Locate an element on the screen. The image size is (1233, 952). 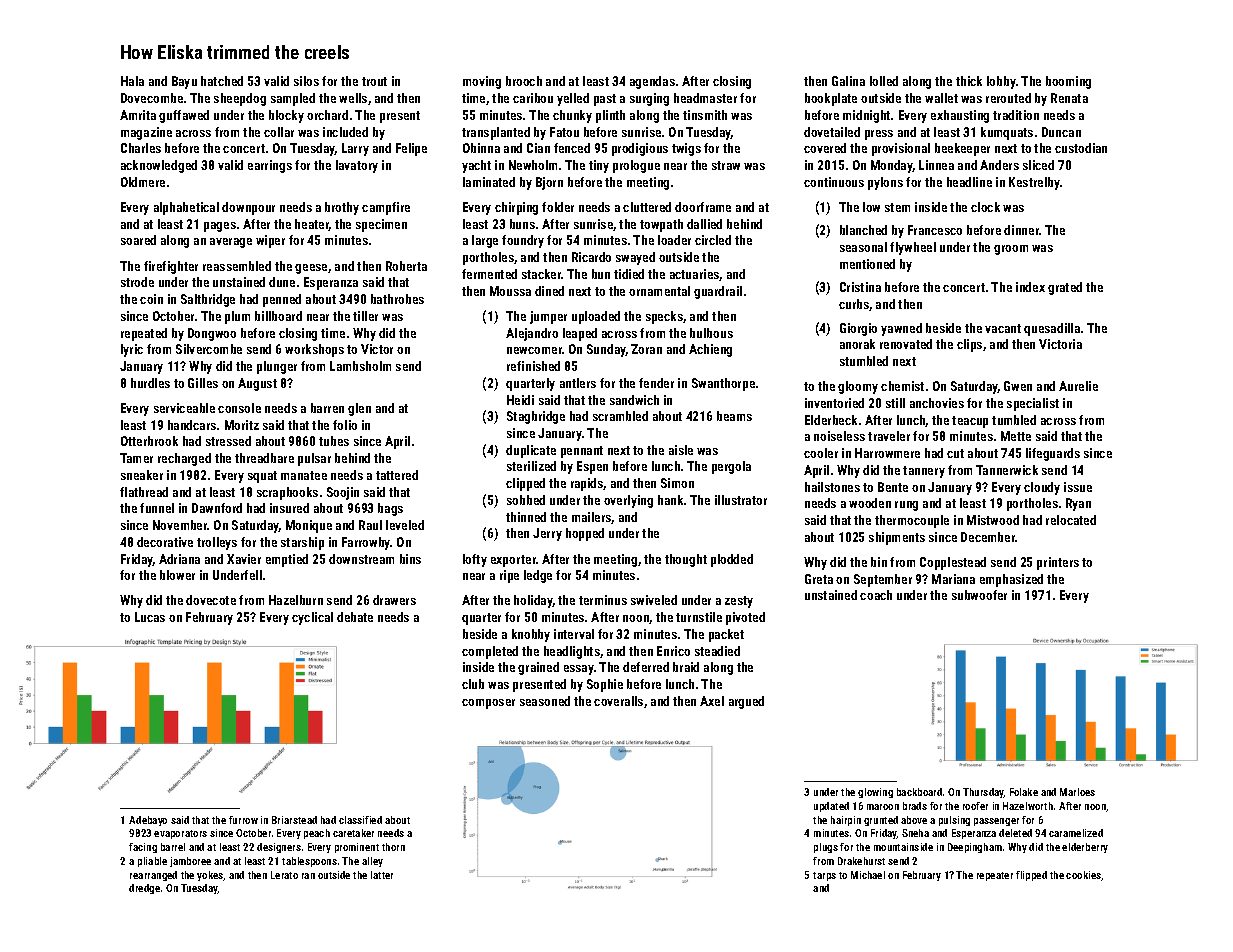
Lerato is located at coordinates (284, 875).
